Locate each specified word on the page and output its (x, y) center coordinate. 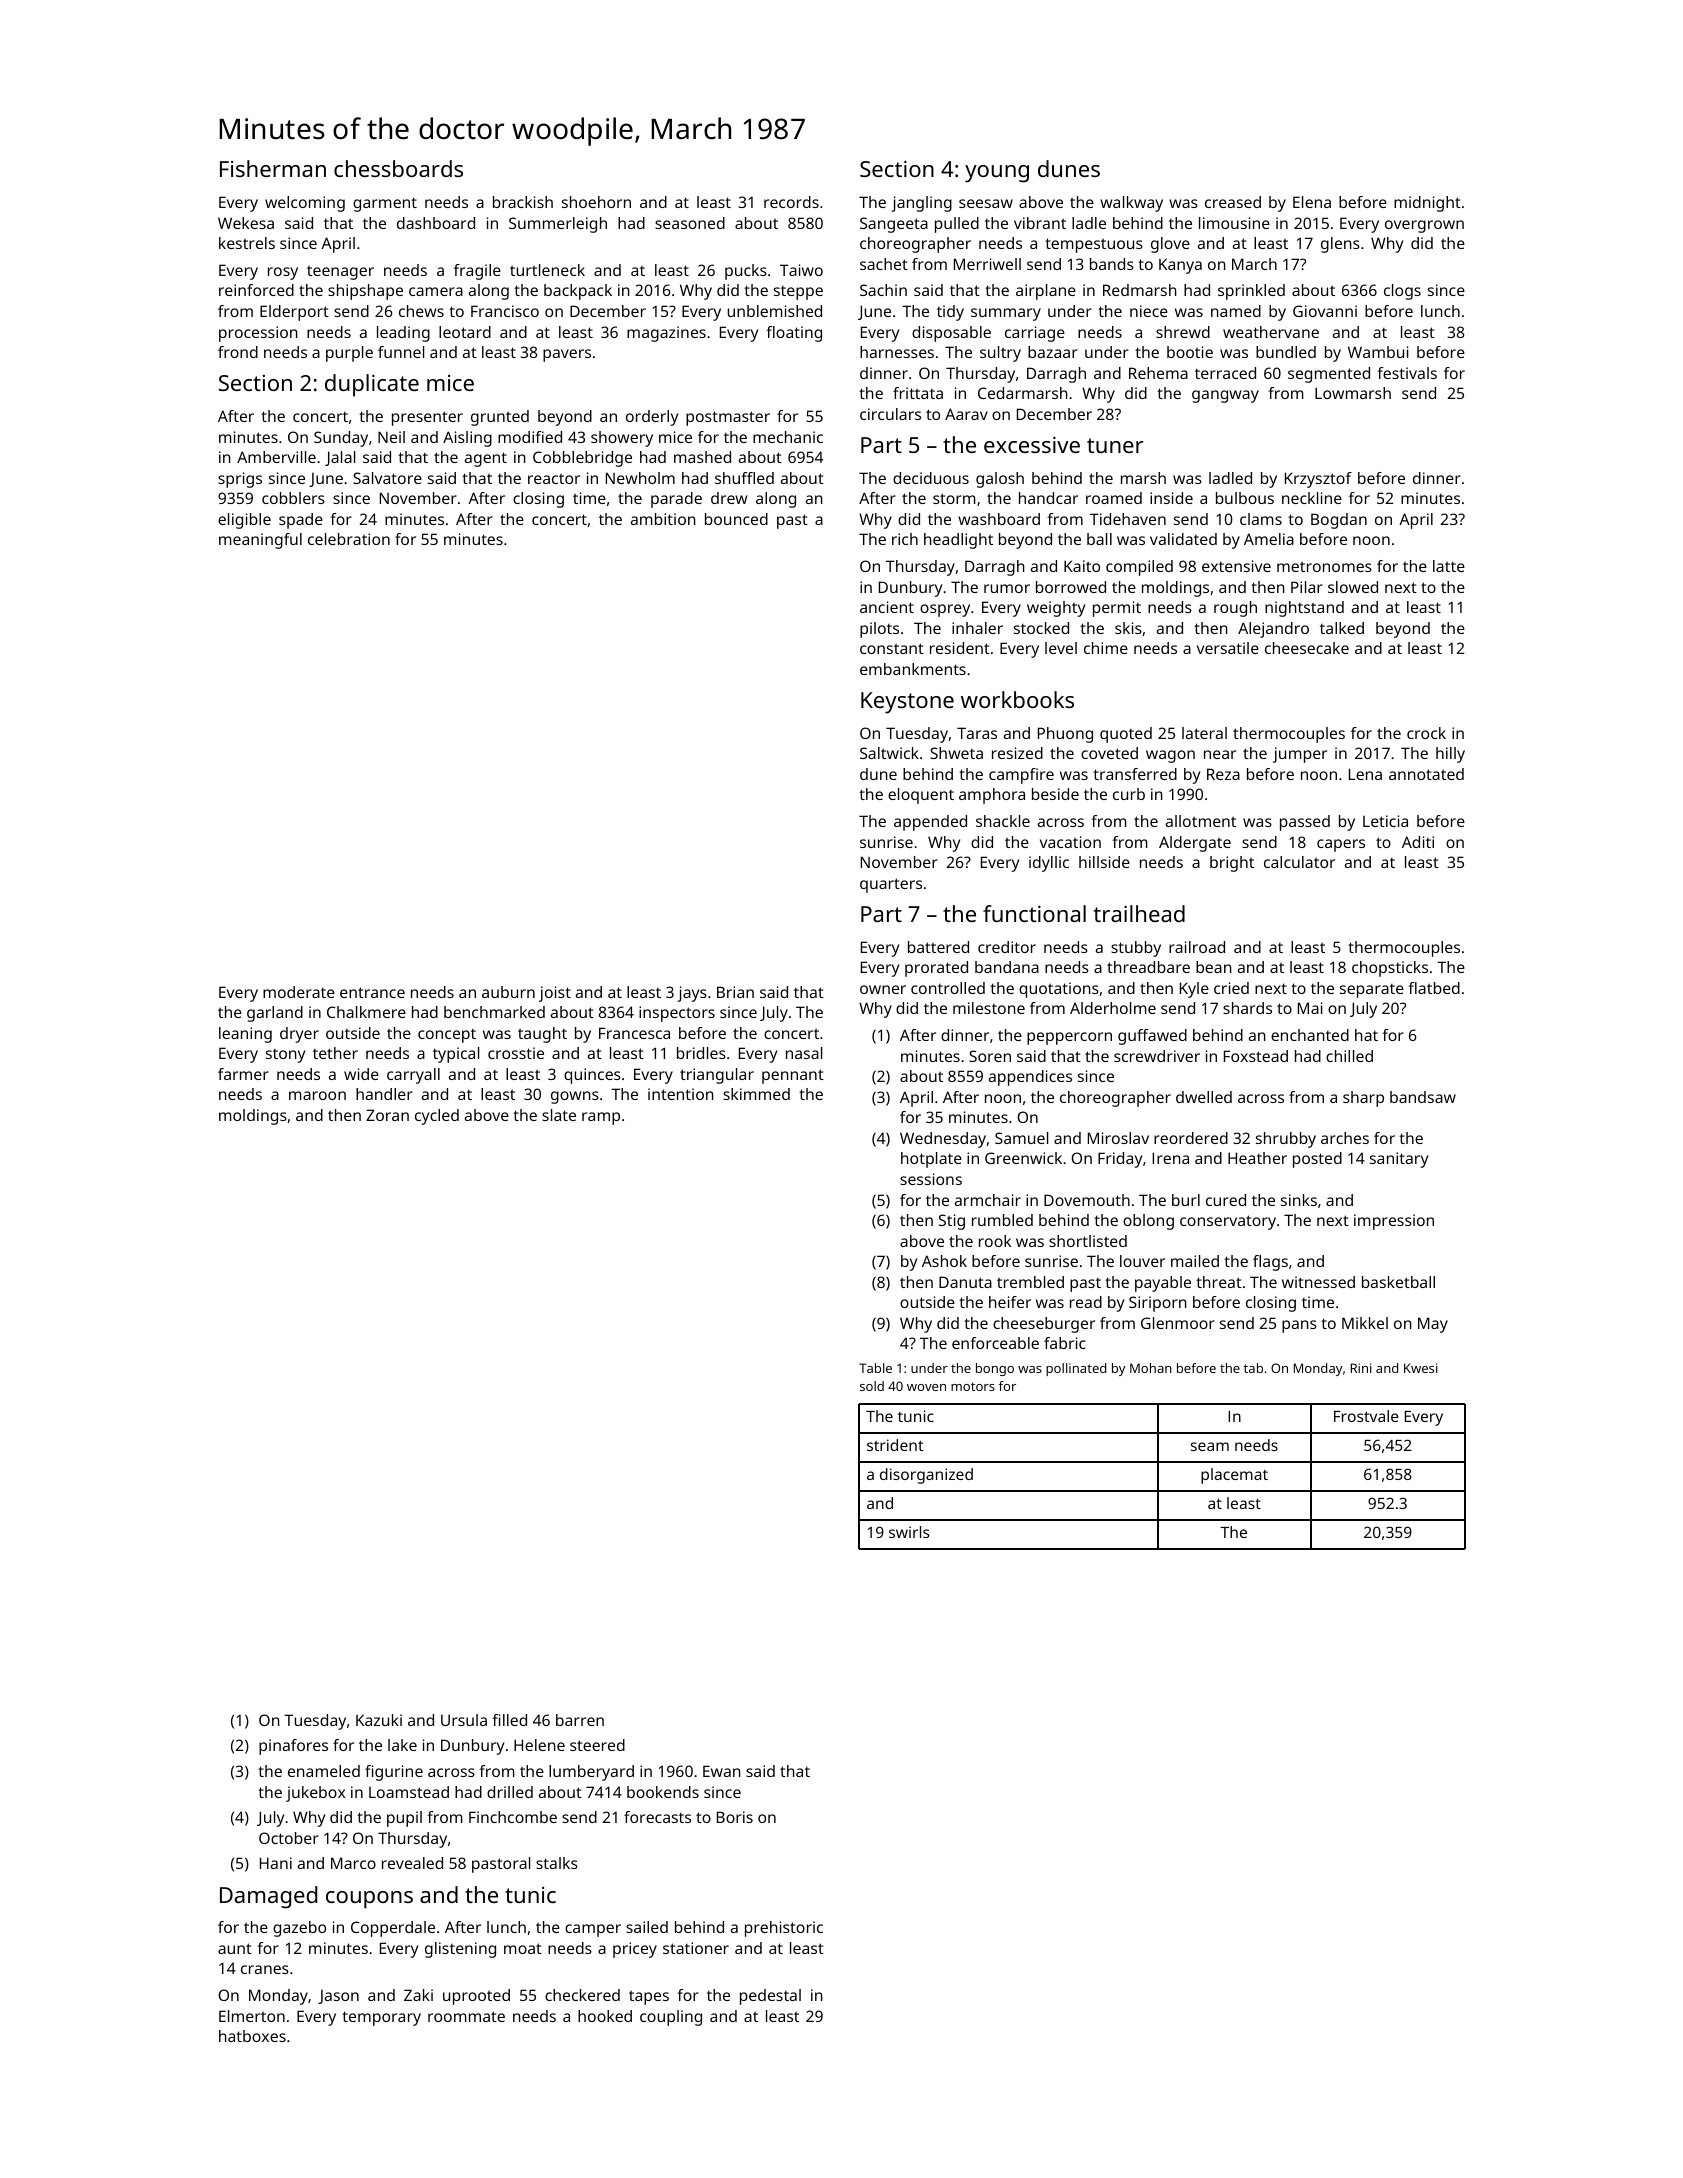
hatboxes (252, 2036)
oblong (1148, 1222)
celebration (349, 539)
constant (892, 648)
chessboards (398, 168)
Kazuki (379, 1720)
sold (872, 1386)
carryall (413, 1076)
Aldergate (1195, 844)
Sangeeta (894, 225)
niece (1149, 311)
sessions (931, 1179)
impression (1394, 1222)
